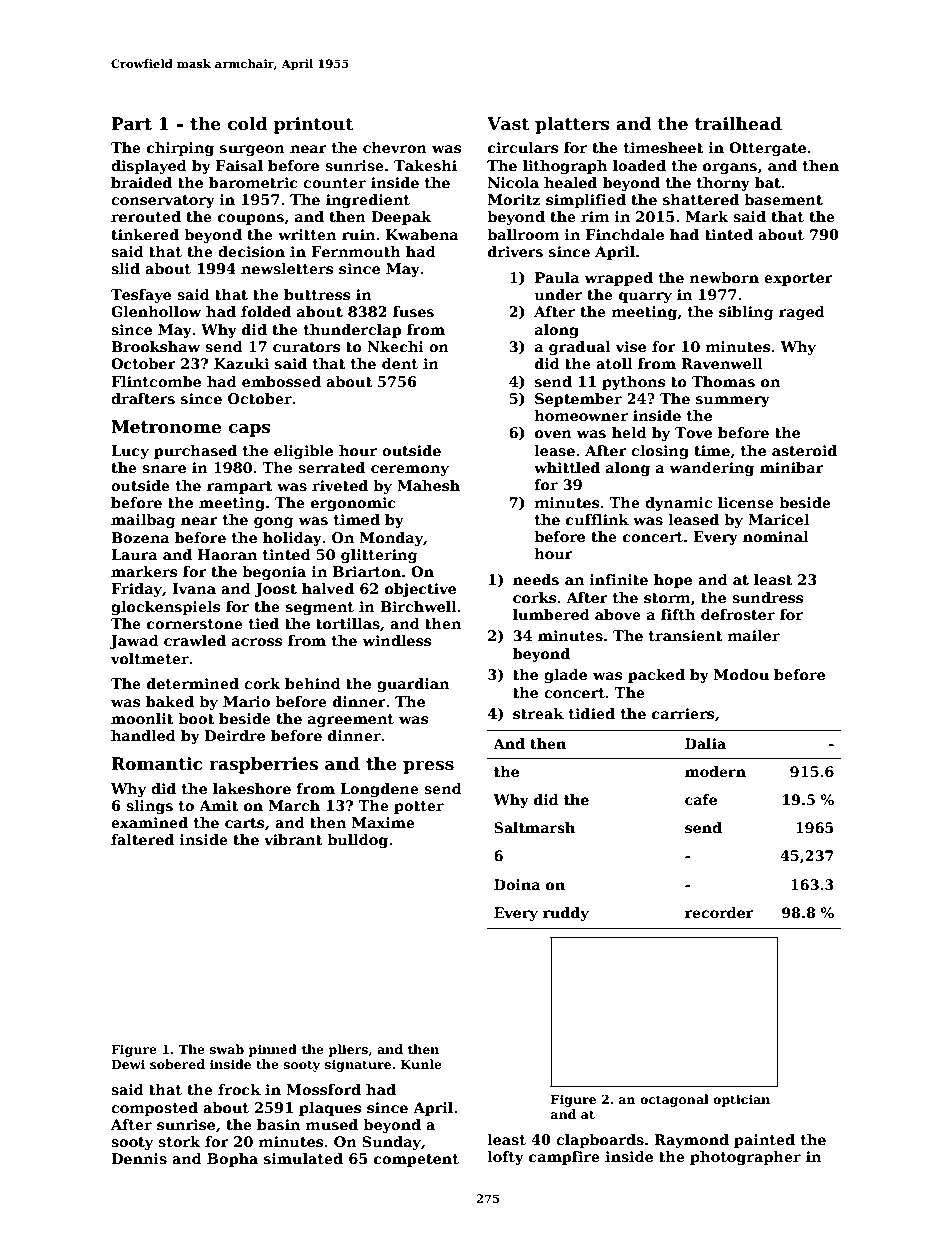 The image size is (952, 1233). I want to click on recorder, so click(719, 912).
